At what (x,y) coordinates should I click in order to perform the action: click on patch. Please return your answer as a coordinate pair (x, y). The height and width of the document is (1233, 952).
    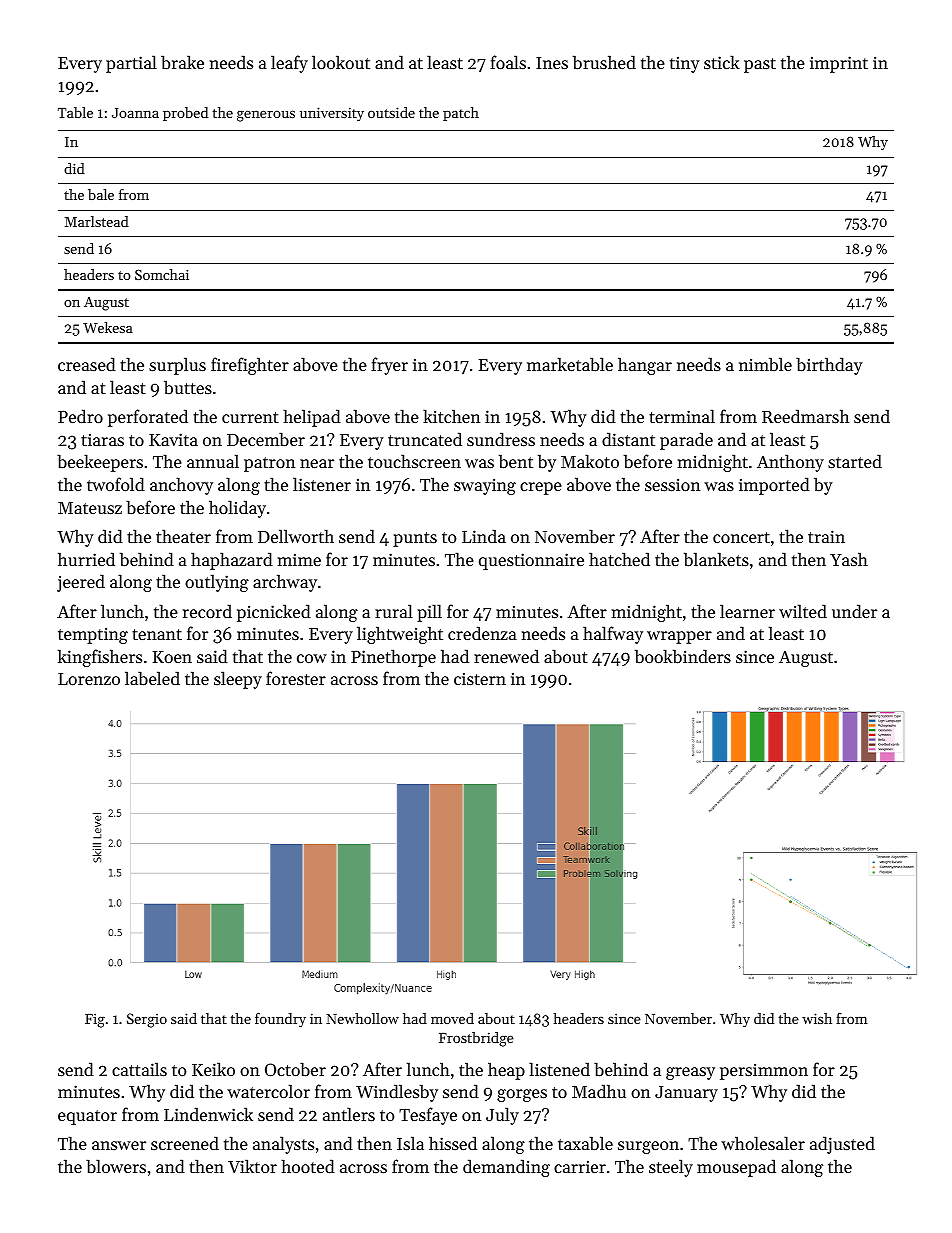
    Looking at the image, I should click on (461, 114).
